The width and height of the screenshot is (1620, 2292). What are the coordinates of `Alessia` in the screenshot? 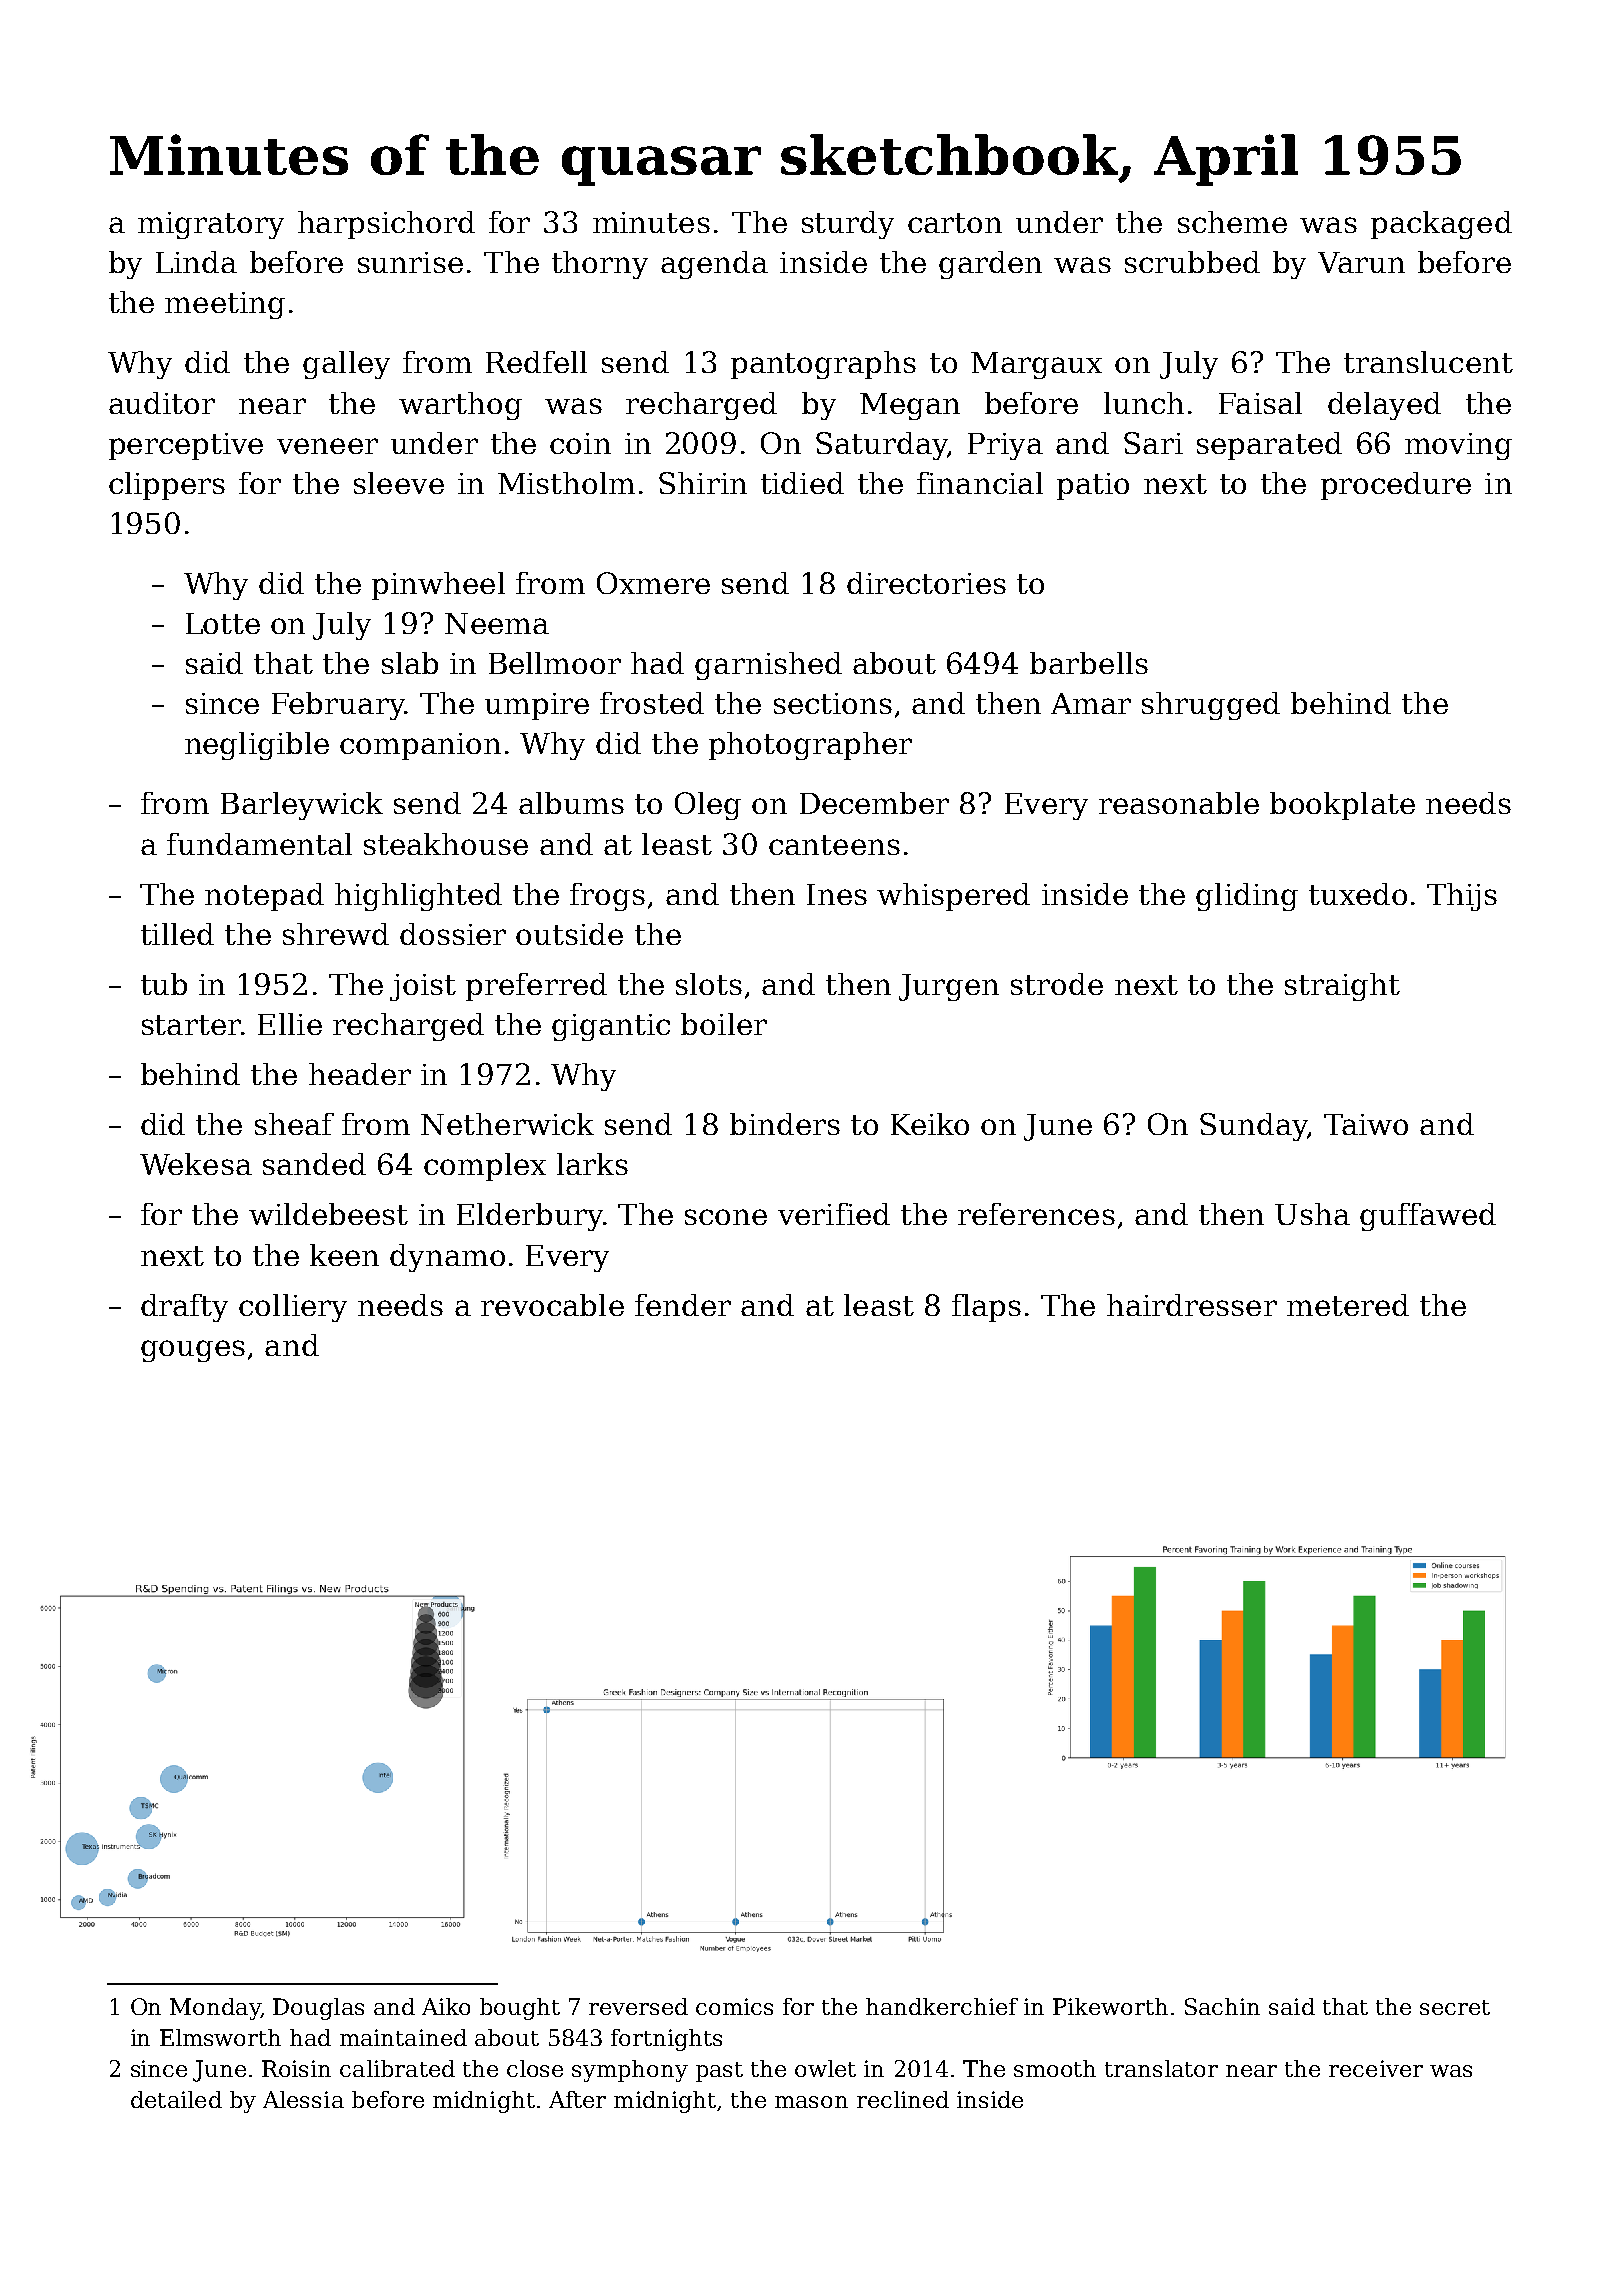 It's located at (303, 2099).
